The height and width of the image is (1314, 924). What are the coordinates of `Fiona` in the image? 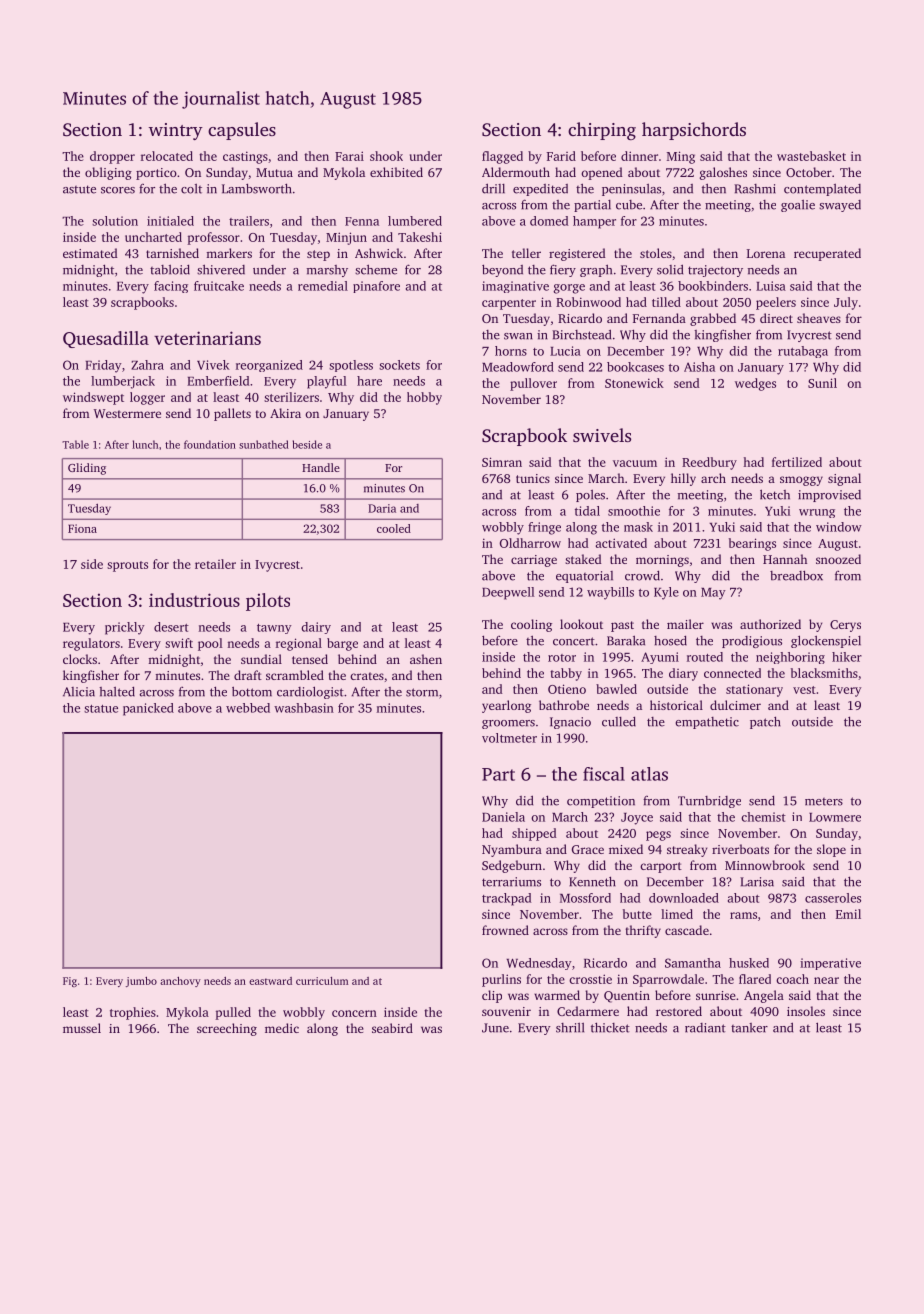 It's located at (82, 528).
